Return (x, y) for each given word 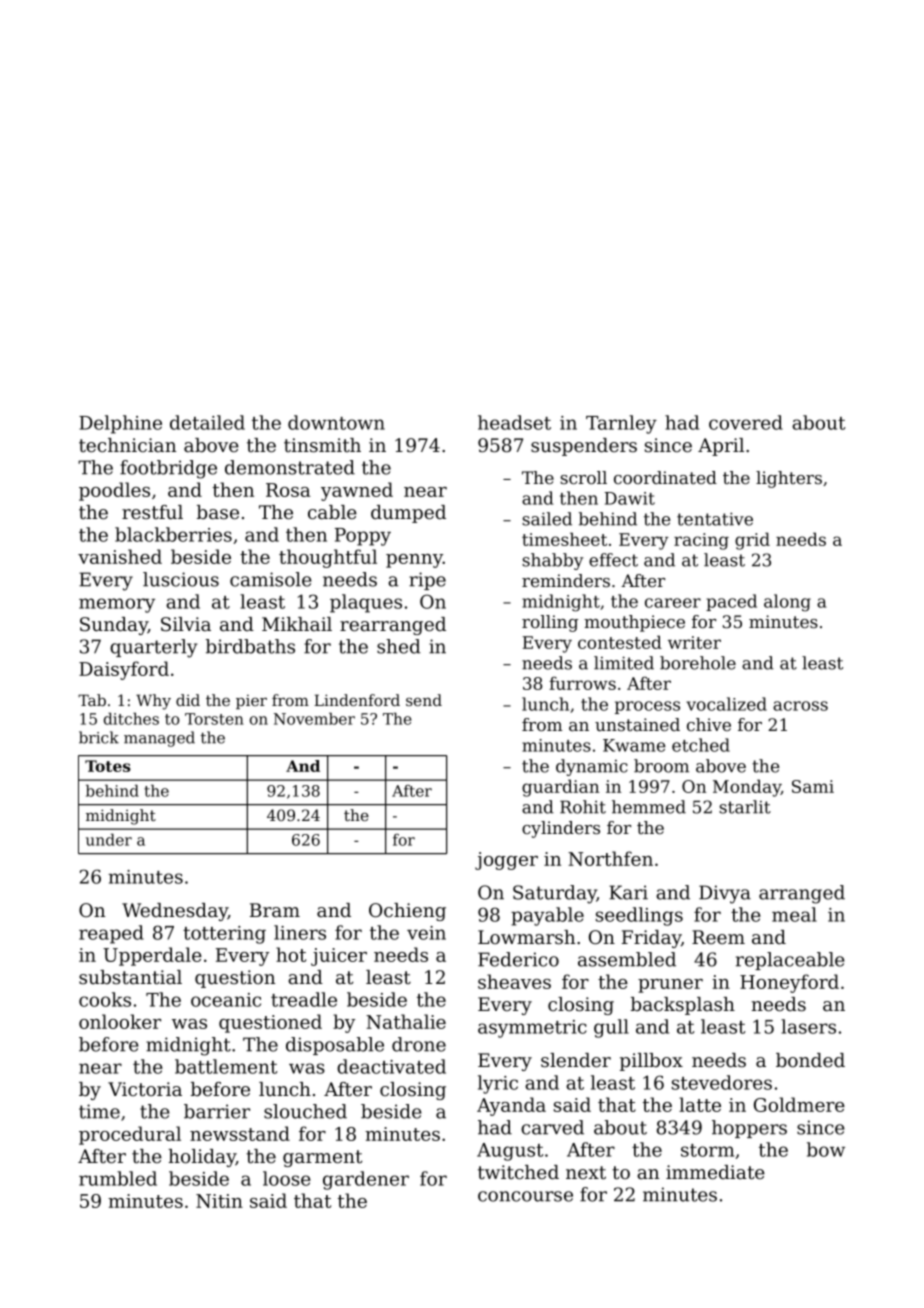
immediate (715, 1172)
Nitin (219, 1201)
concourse (525, 1196)
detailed (207, 422)
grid (752, 541)
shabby (553, 561)
